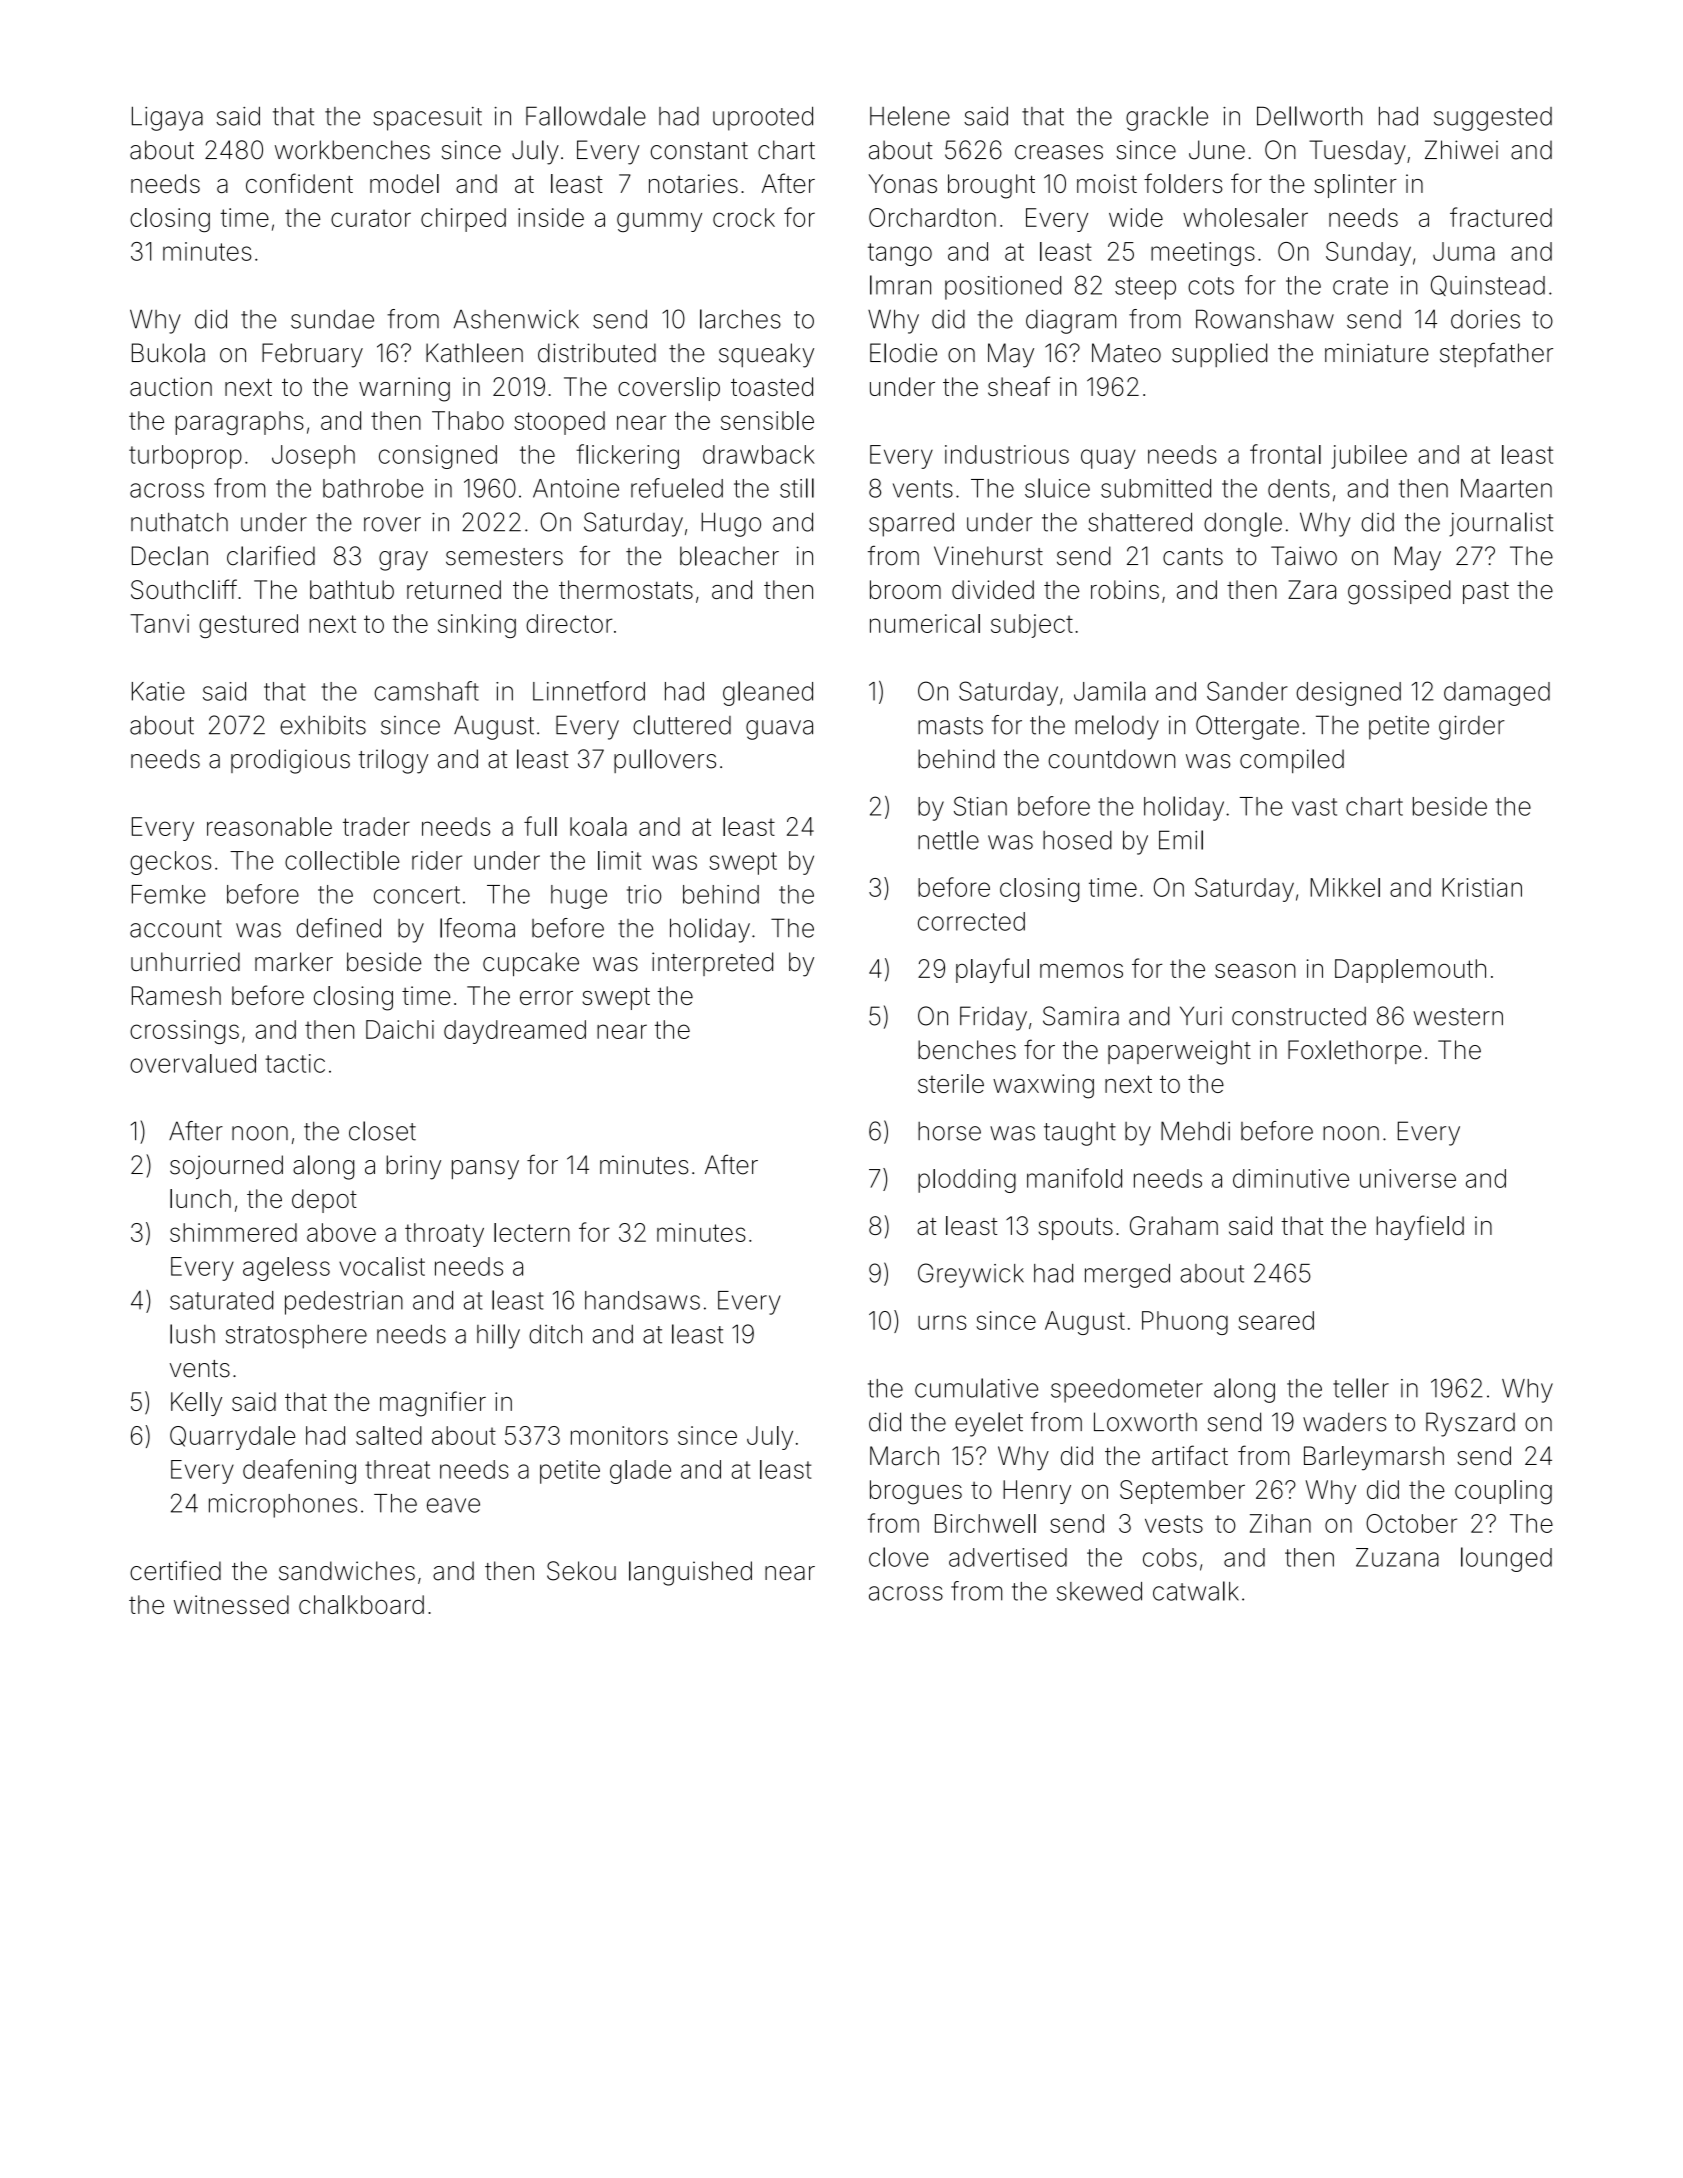 This document has width=1683, height=2178. Describe the element at coordinates (1506, 488) in the document. I see `Maarten` at that location.
